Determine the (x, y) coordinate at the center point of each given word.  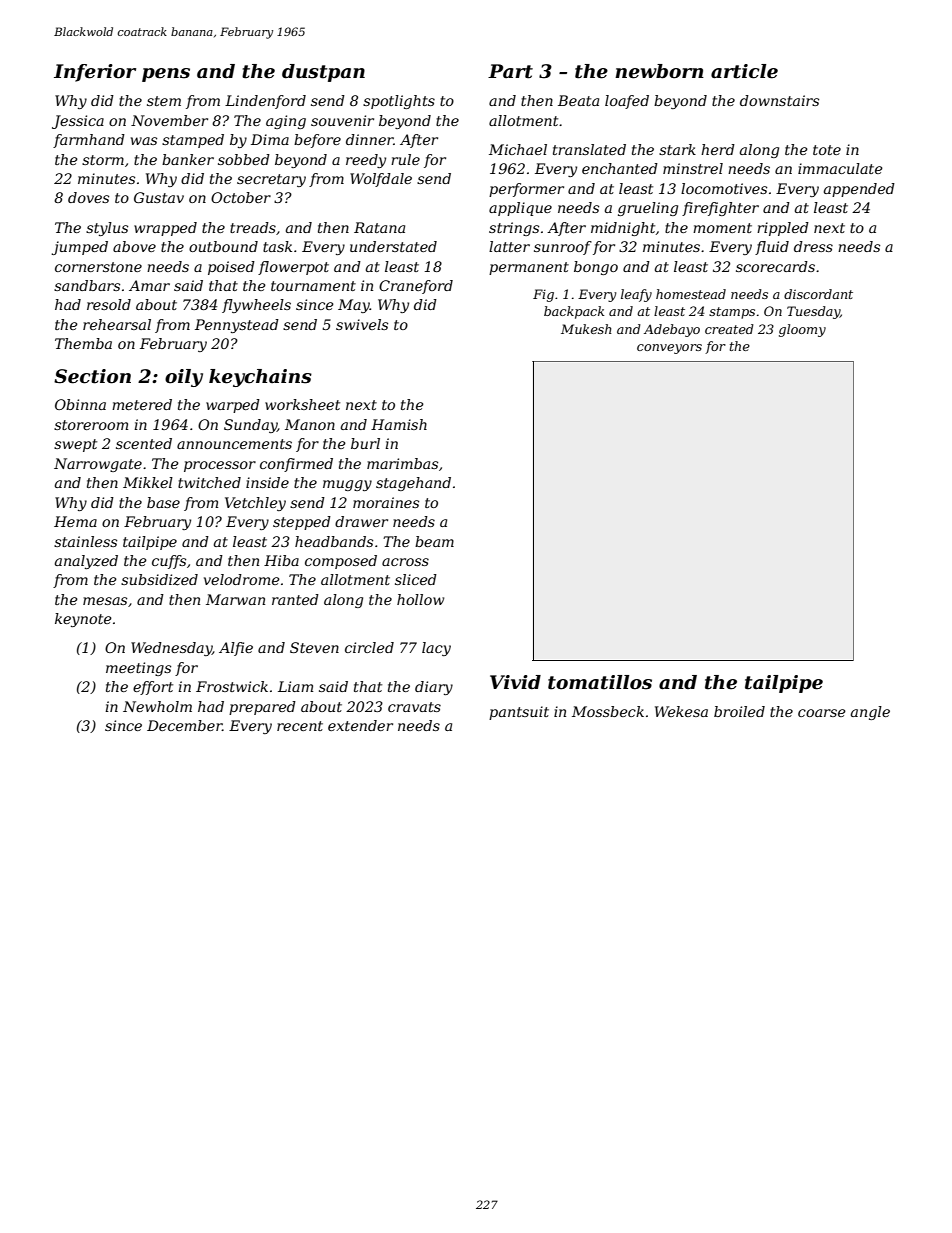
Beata (578, 100)
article (744, 71)
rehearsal (117, 324)
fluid (772, 248)
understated (393, 246)
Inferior (95, 73)
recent (300, 726)
